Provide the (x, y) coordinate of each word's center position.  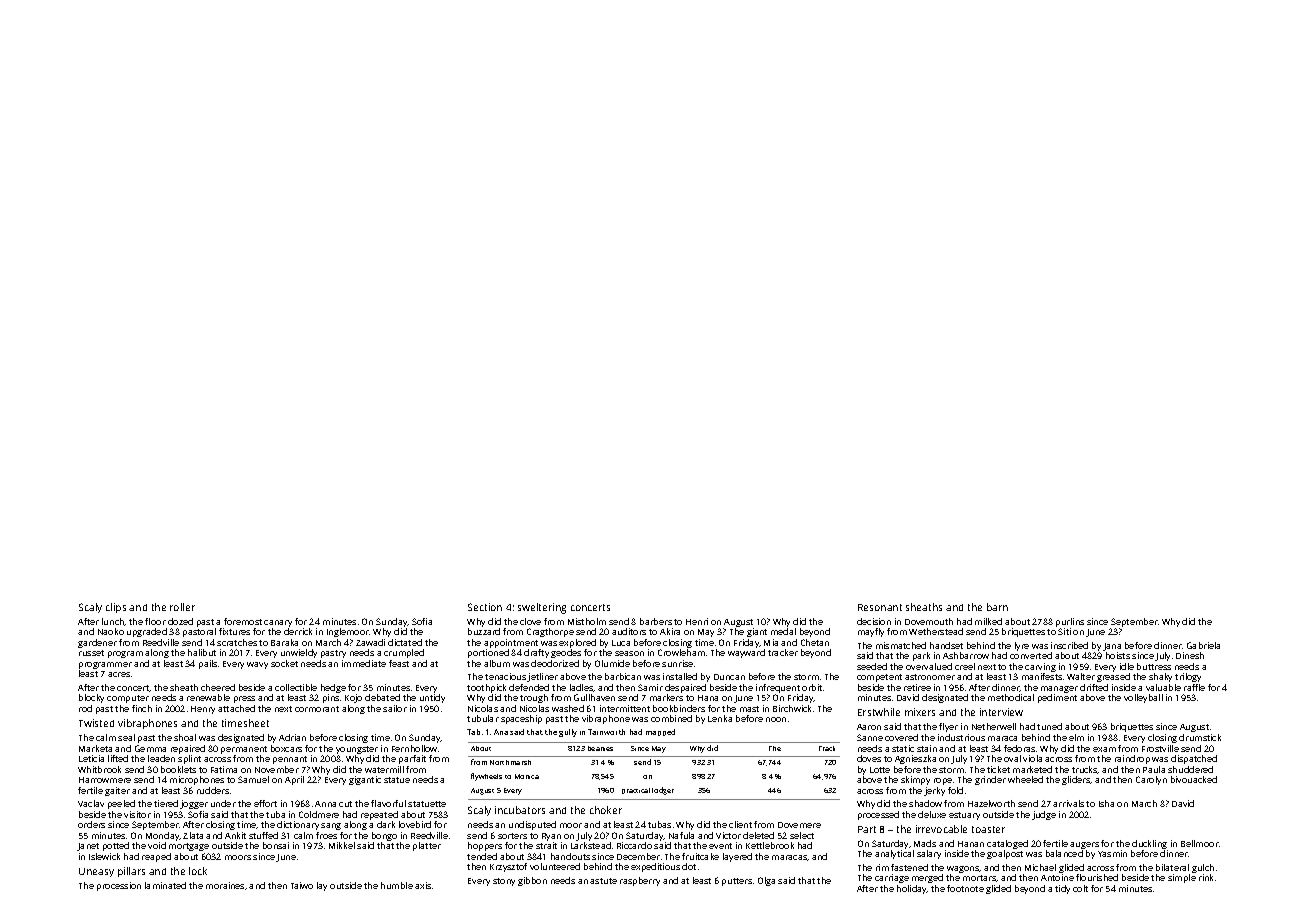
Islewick (104, 856)
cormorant (317, 709)
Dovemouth (929, 621)
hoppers (485, 846)
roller (182, 607)
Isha (1106, 803)
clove (530, 621)
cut (345, 804)
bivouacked (1194, 779)
